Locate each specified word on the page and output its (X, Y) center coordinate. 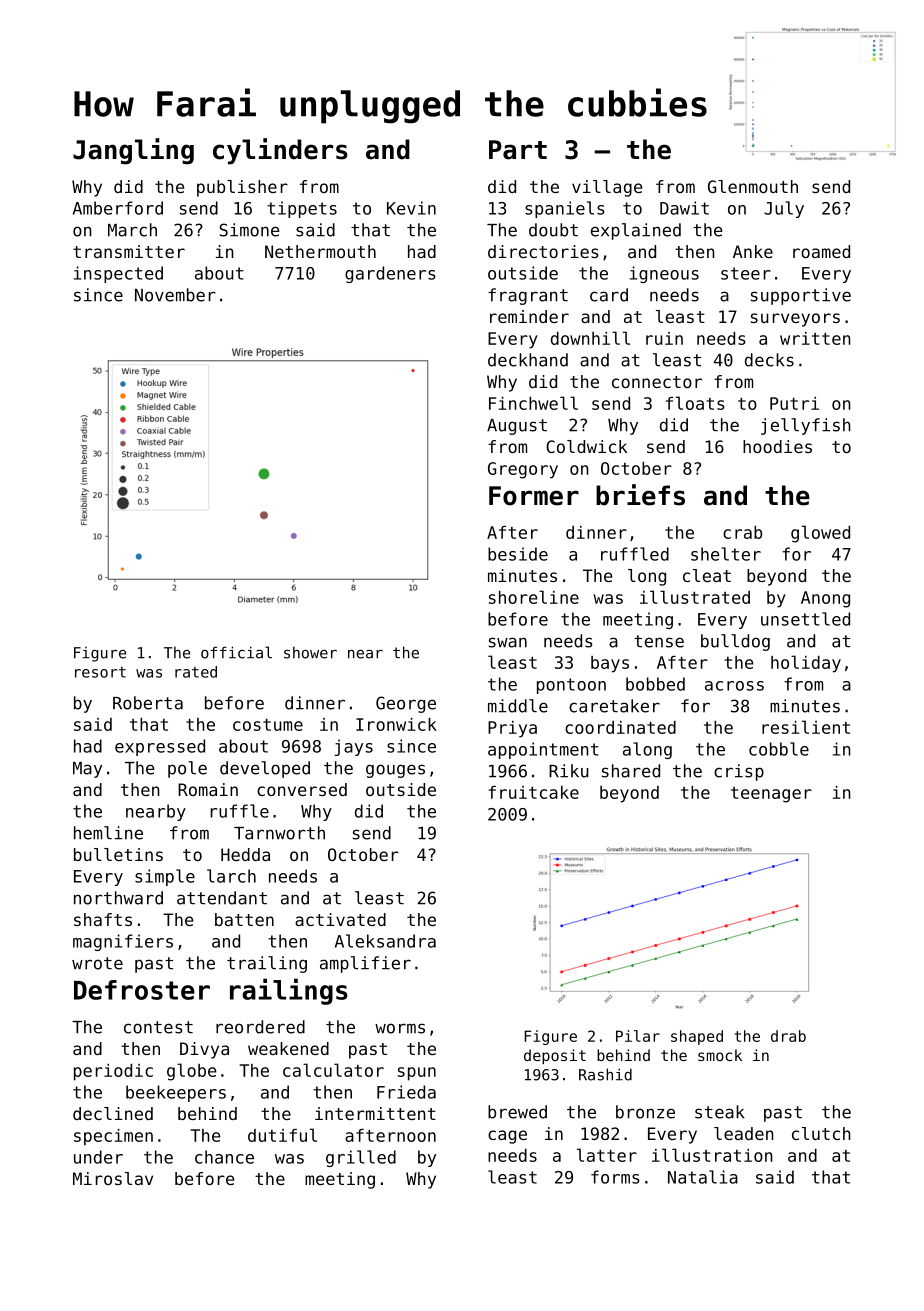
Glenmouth (753, 186)
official (236, 652)
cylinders (280, 151)
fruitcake (534, 792)
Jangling (133, 151)
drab (788, 1036)
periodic (113, 1072)
